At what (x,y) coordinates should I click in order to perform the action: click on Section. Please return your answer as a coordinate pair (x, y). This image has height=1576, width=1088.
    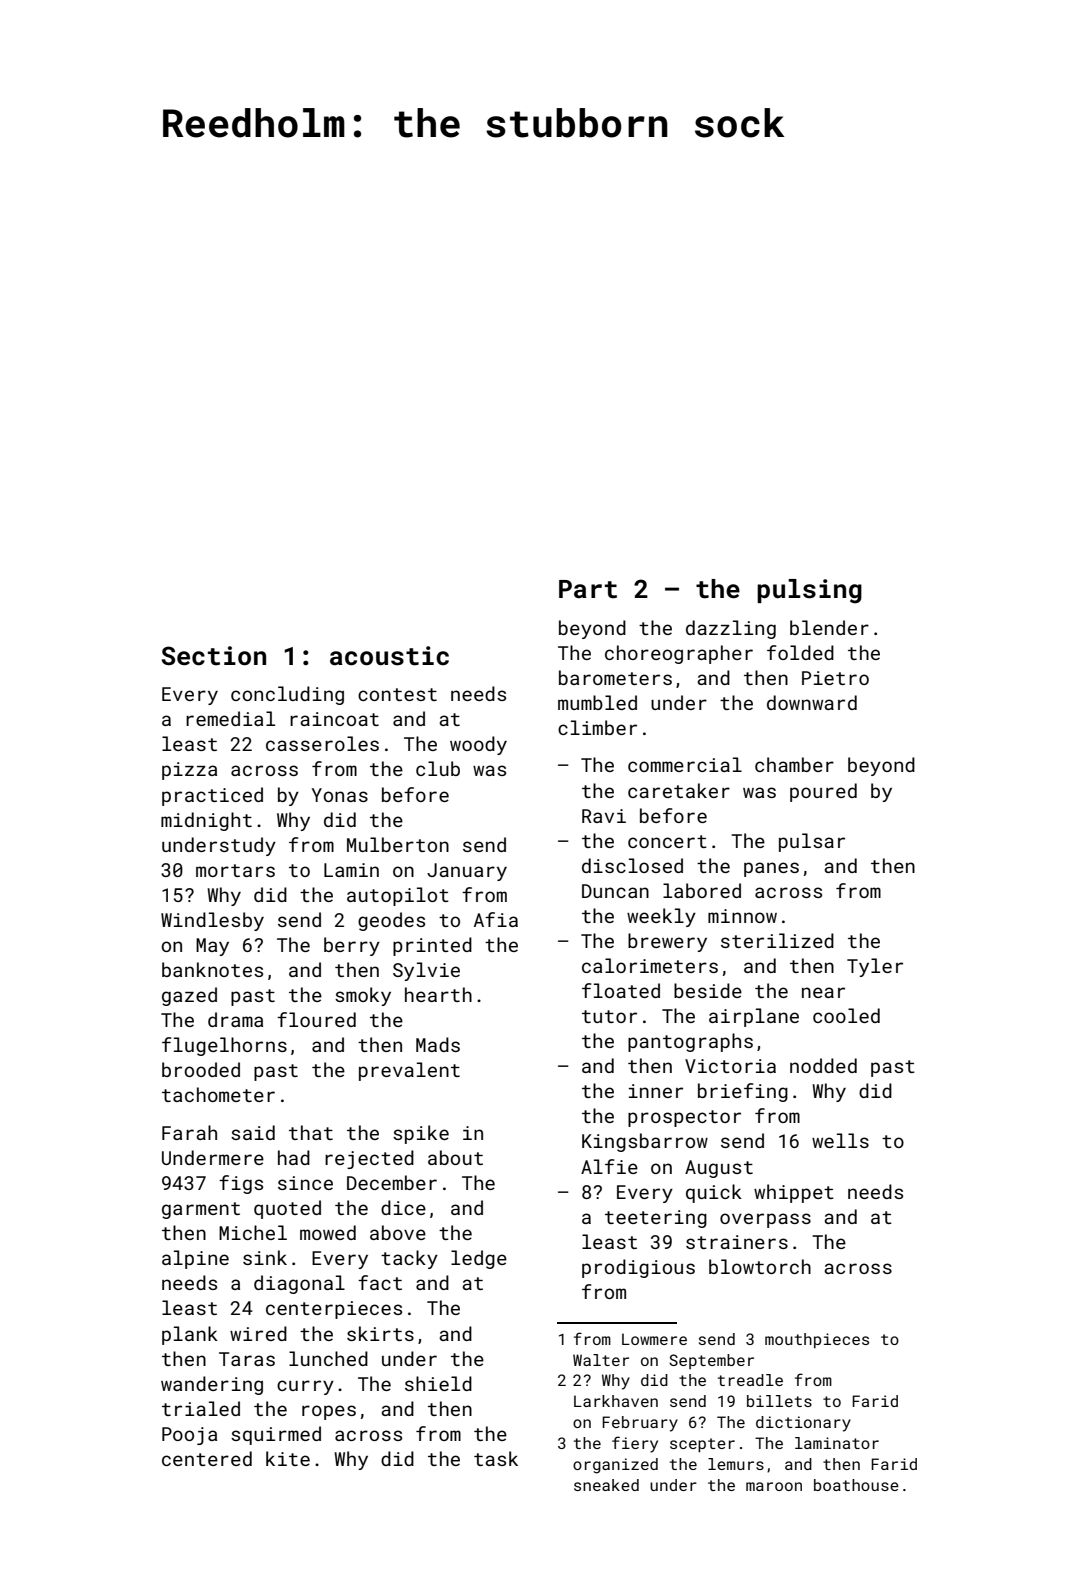
    Looking at the image, I should click on (214, 656).
